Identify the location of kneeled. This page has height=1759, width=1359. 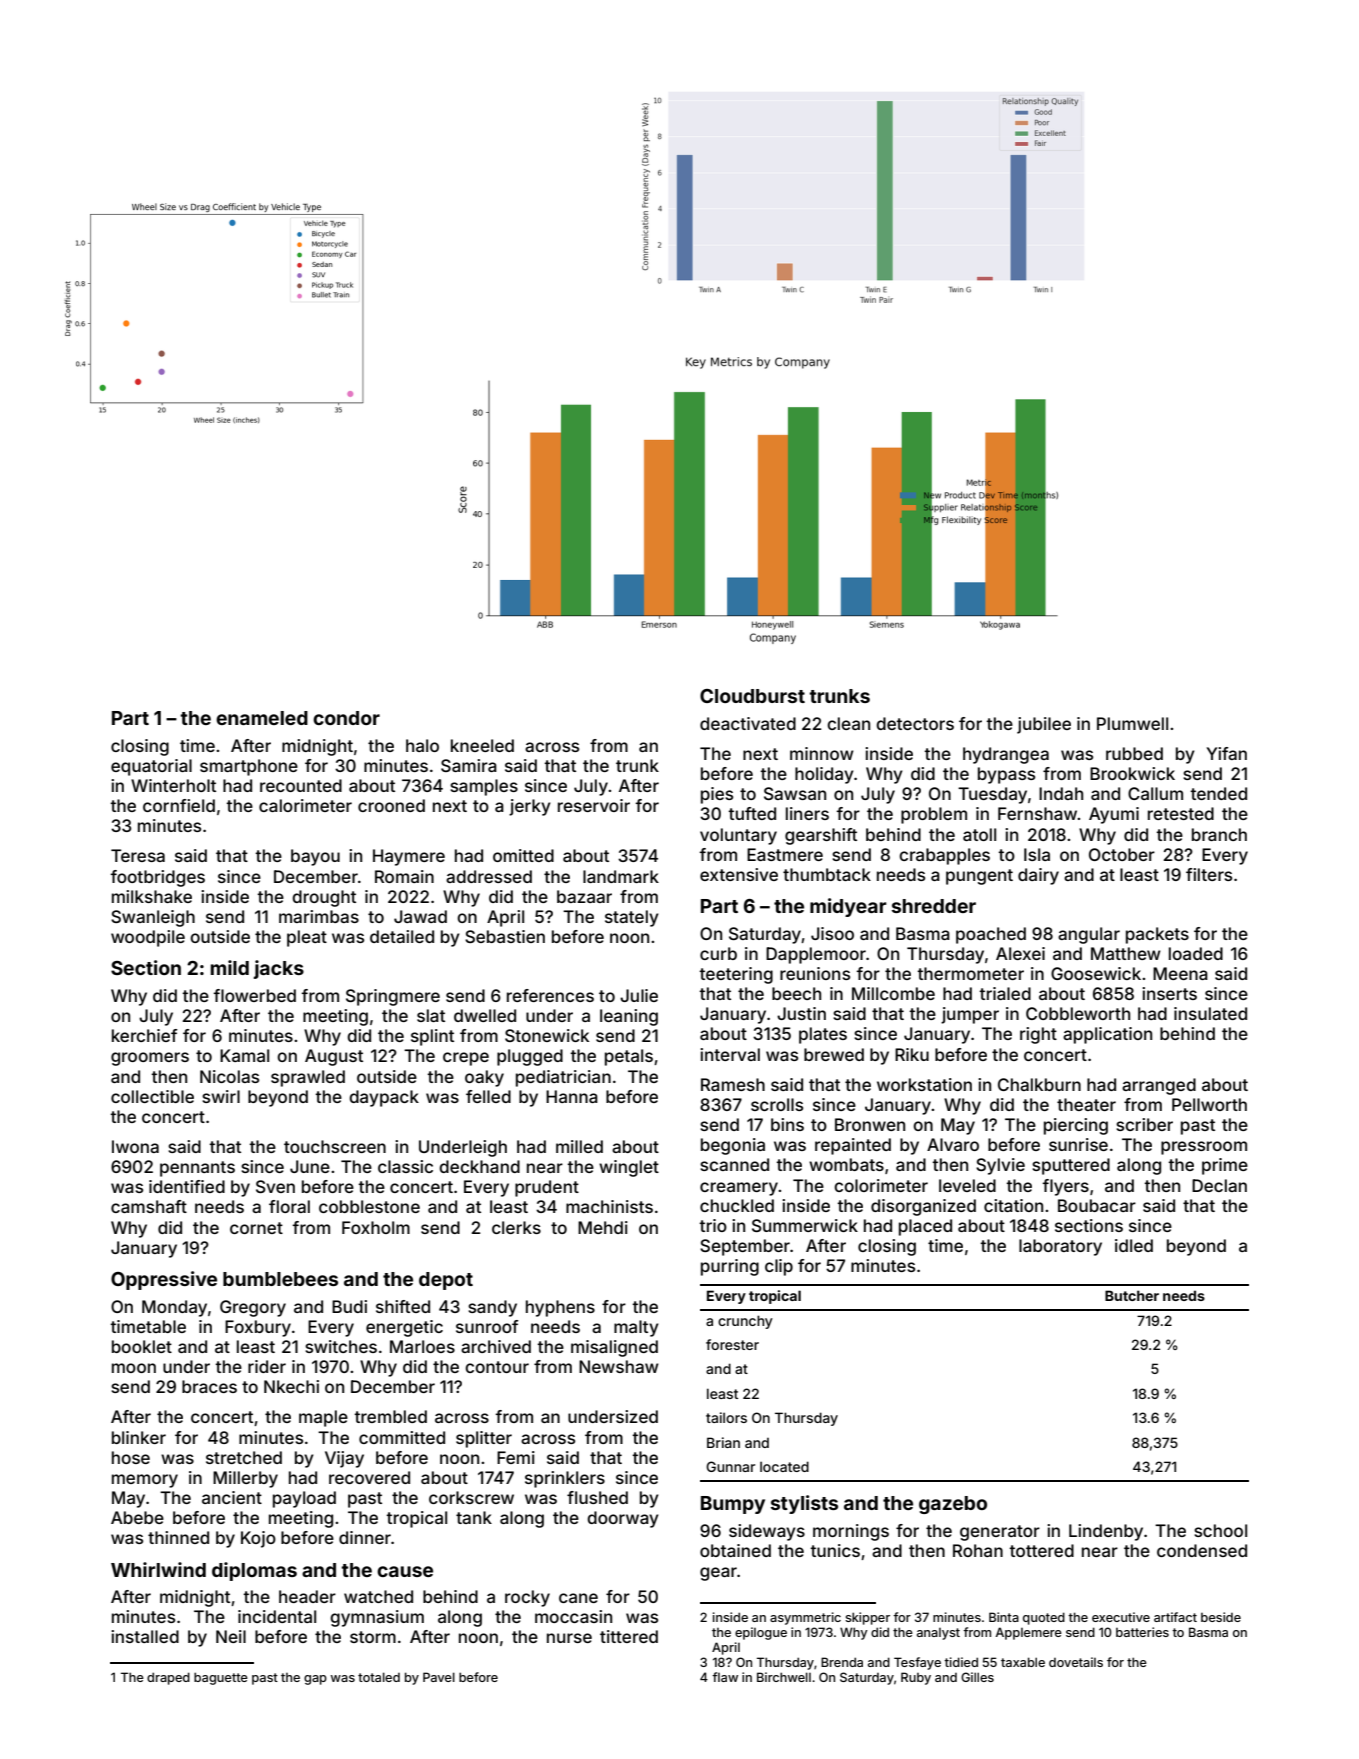
(482, 745).
